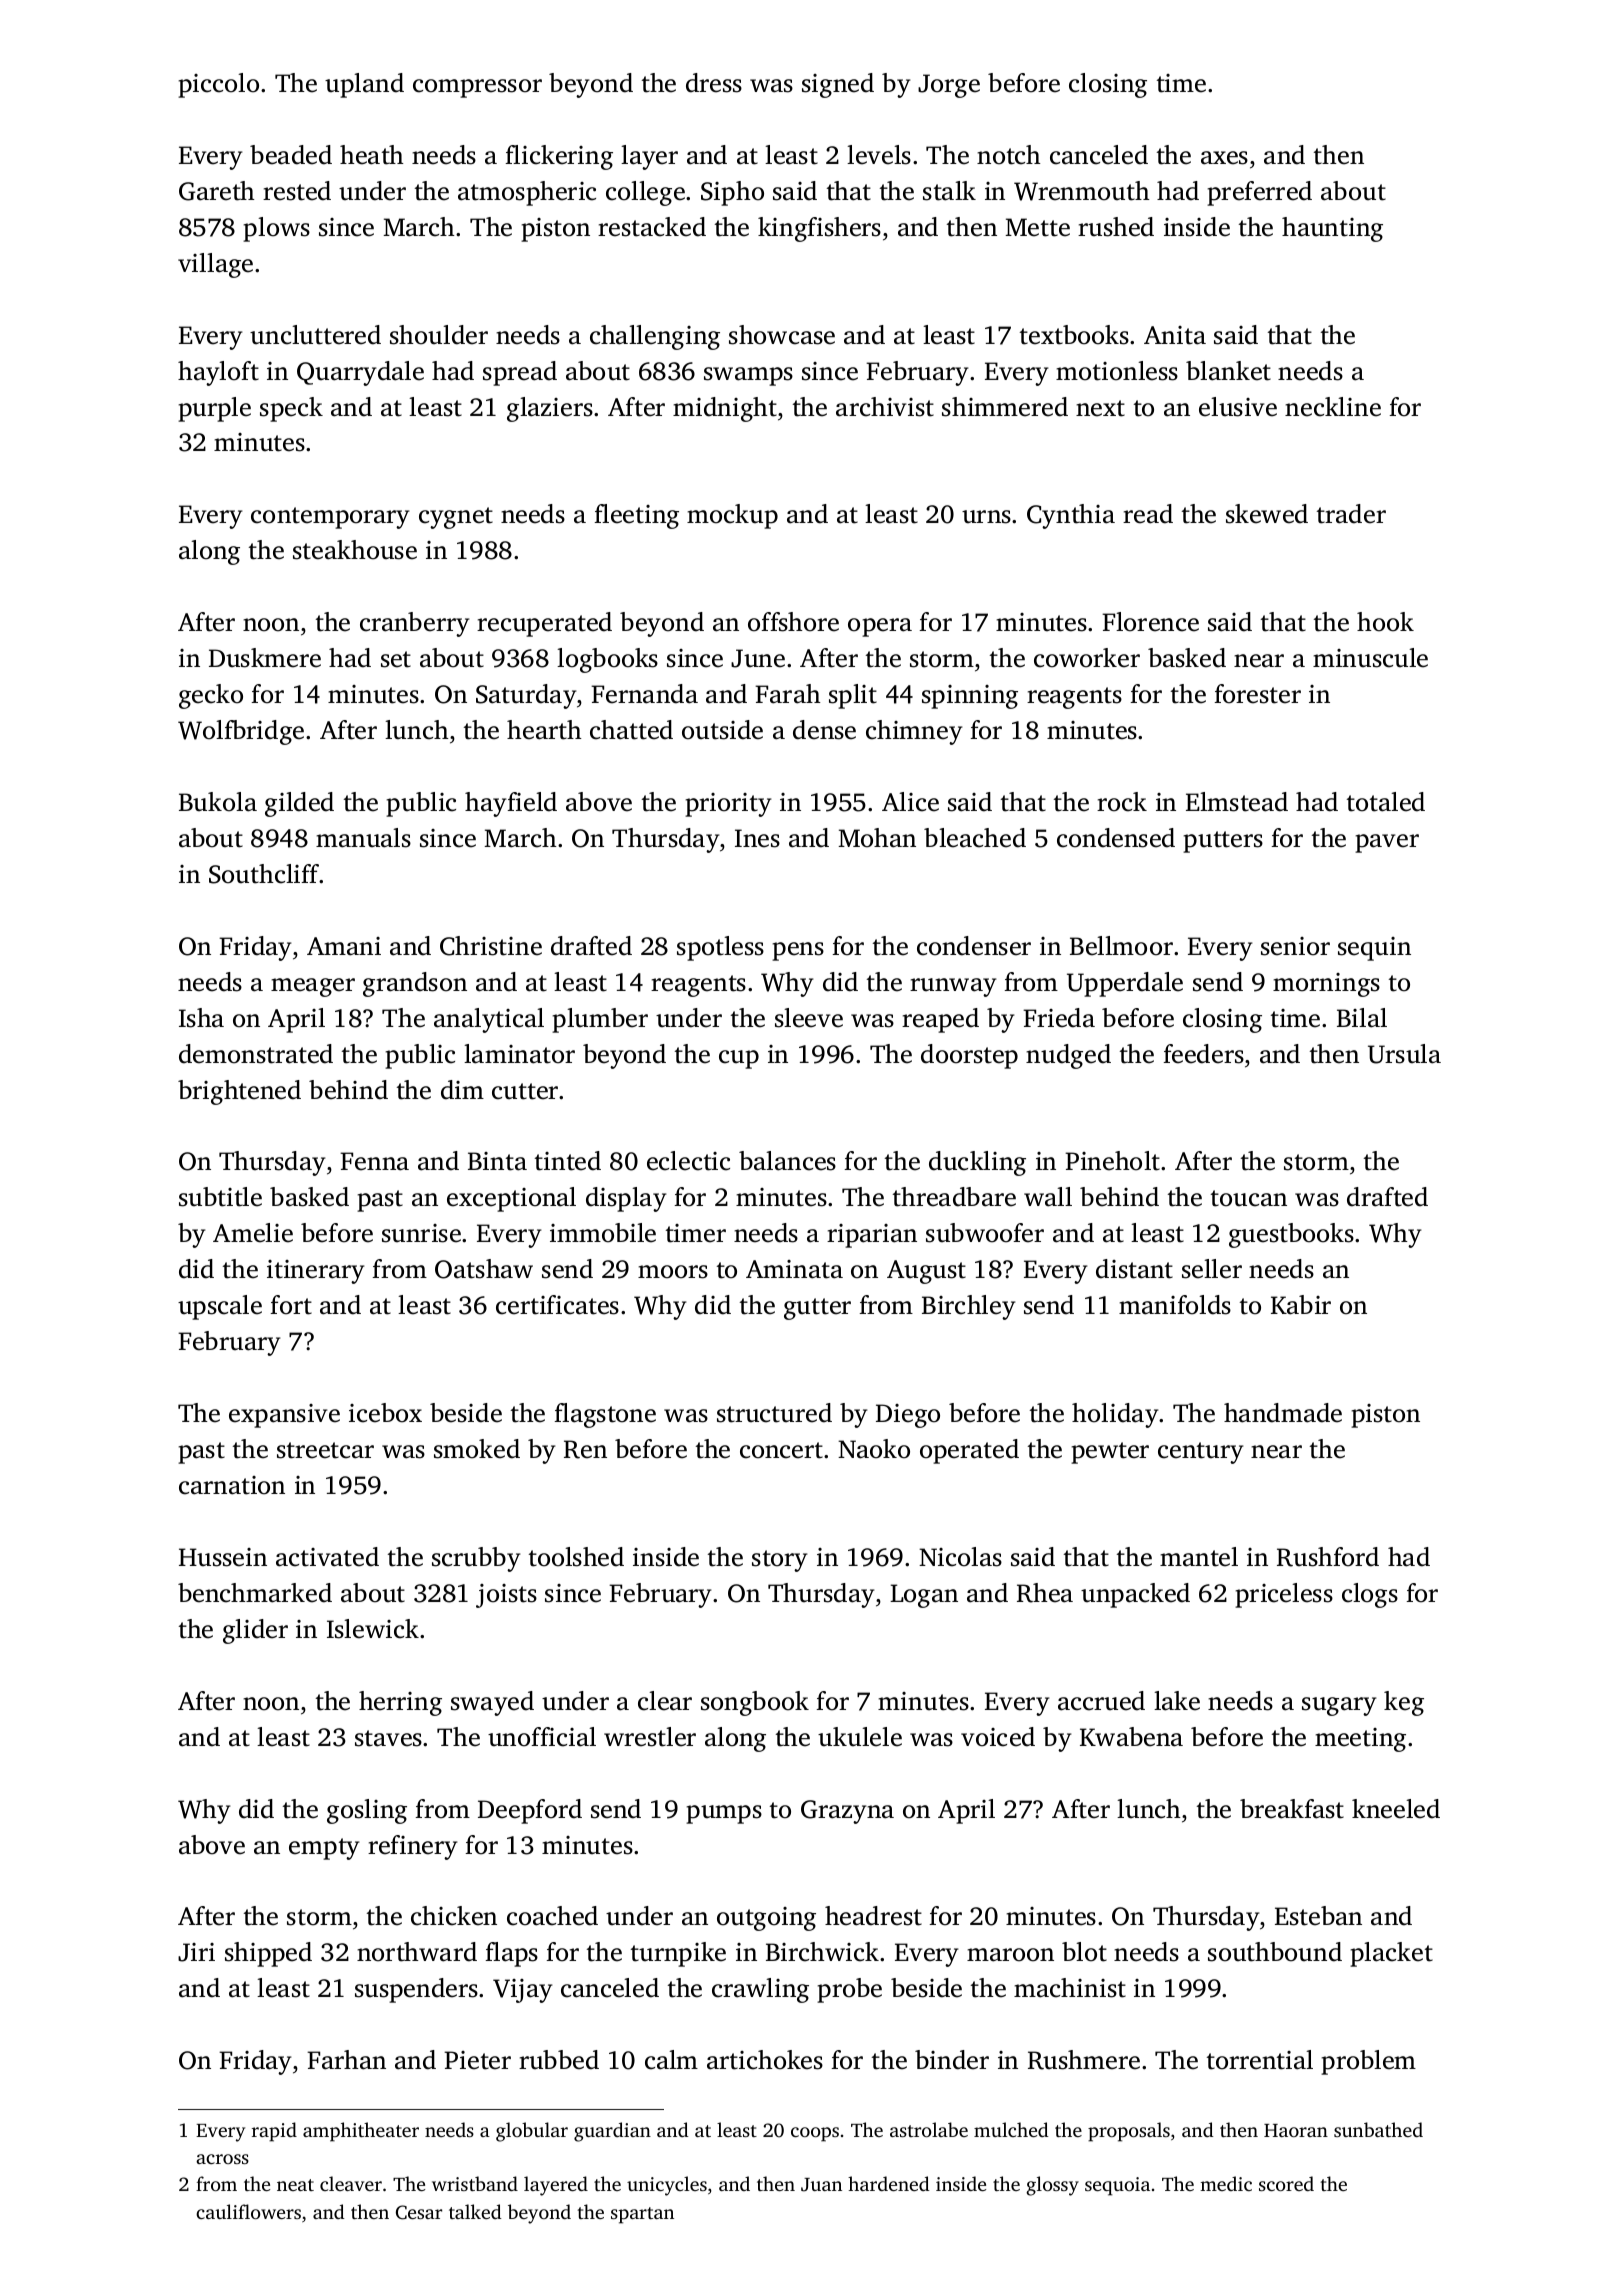  What do you see at coordinates (644, 694) in the image?
I see `Fernanda` at bounding box center [644, 694].
